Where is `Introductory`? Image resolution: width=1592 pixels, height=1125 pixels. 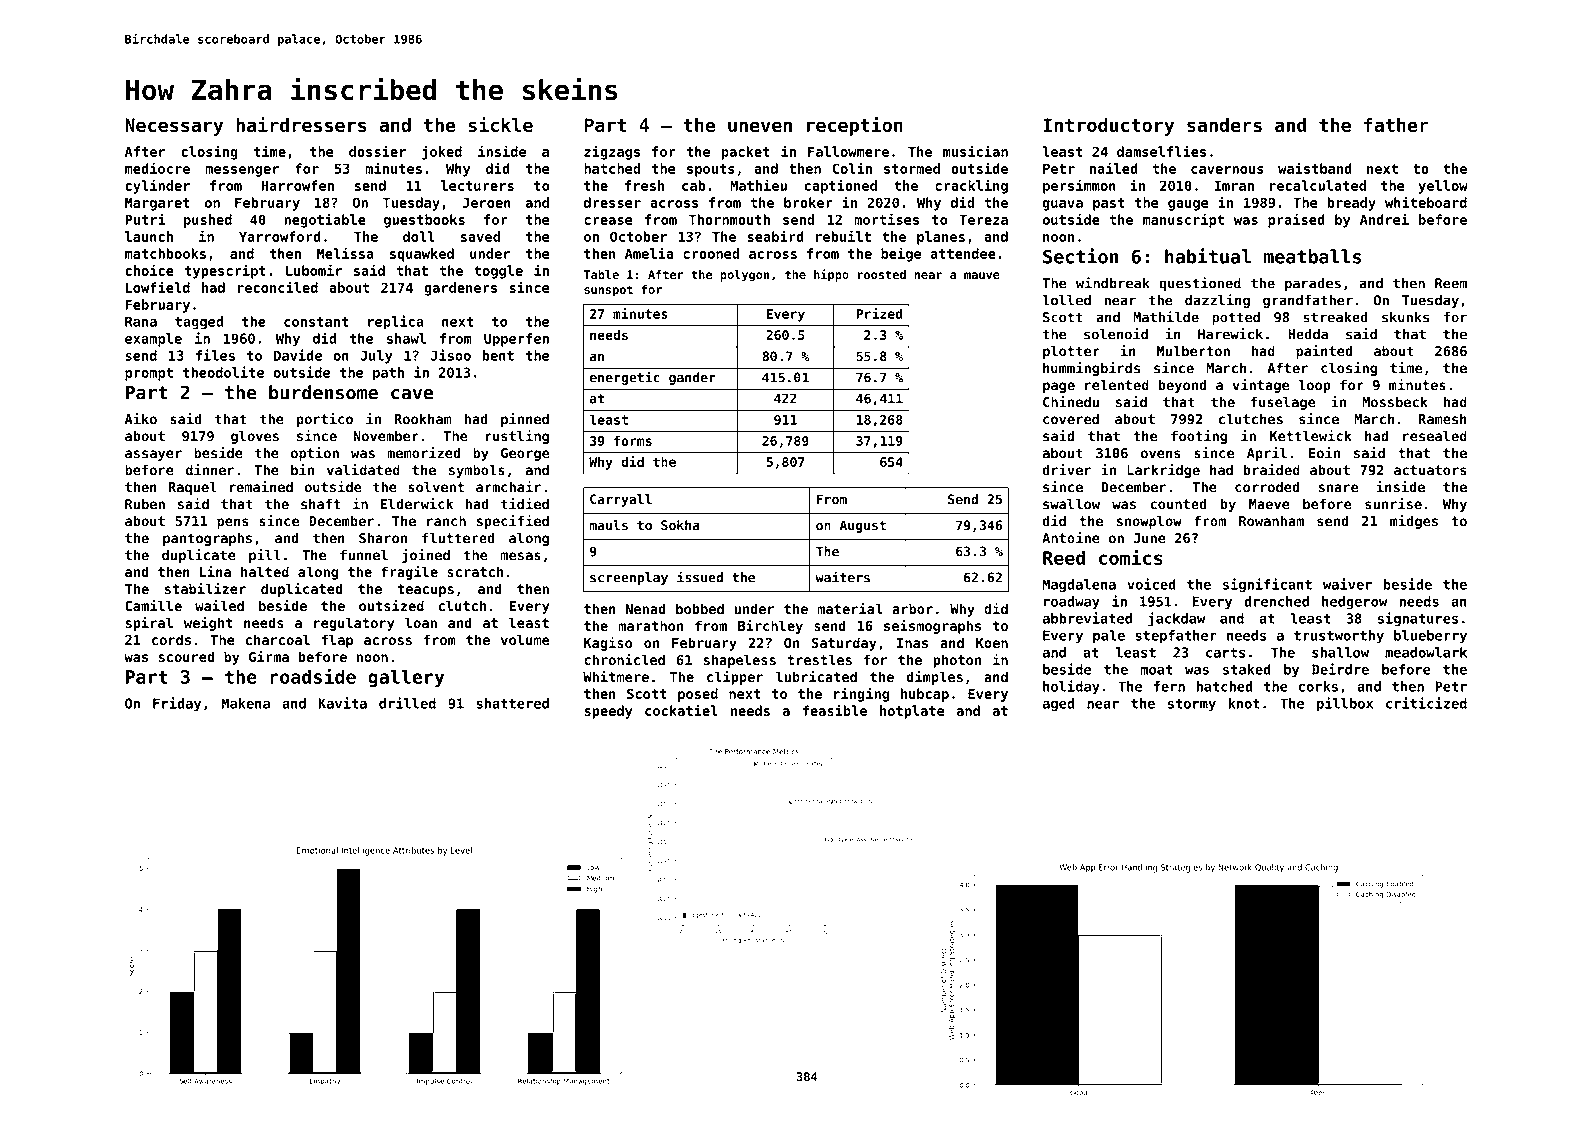
Introductory is located at coordinates (1108, 127).
